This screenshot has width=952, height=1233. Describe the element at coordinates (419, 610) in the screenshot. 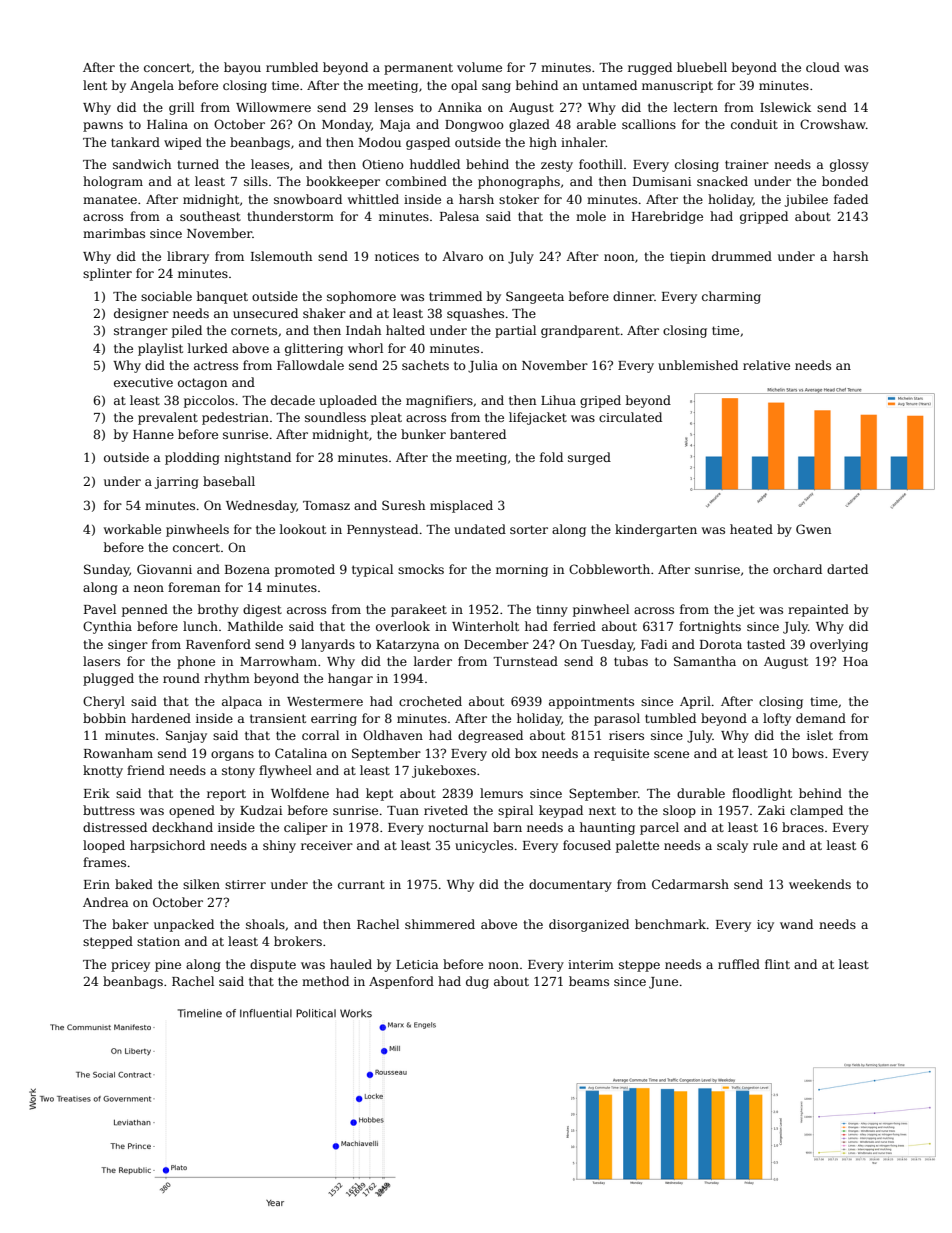

I see `parakeet` at that location.
